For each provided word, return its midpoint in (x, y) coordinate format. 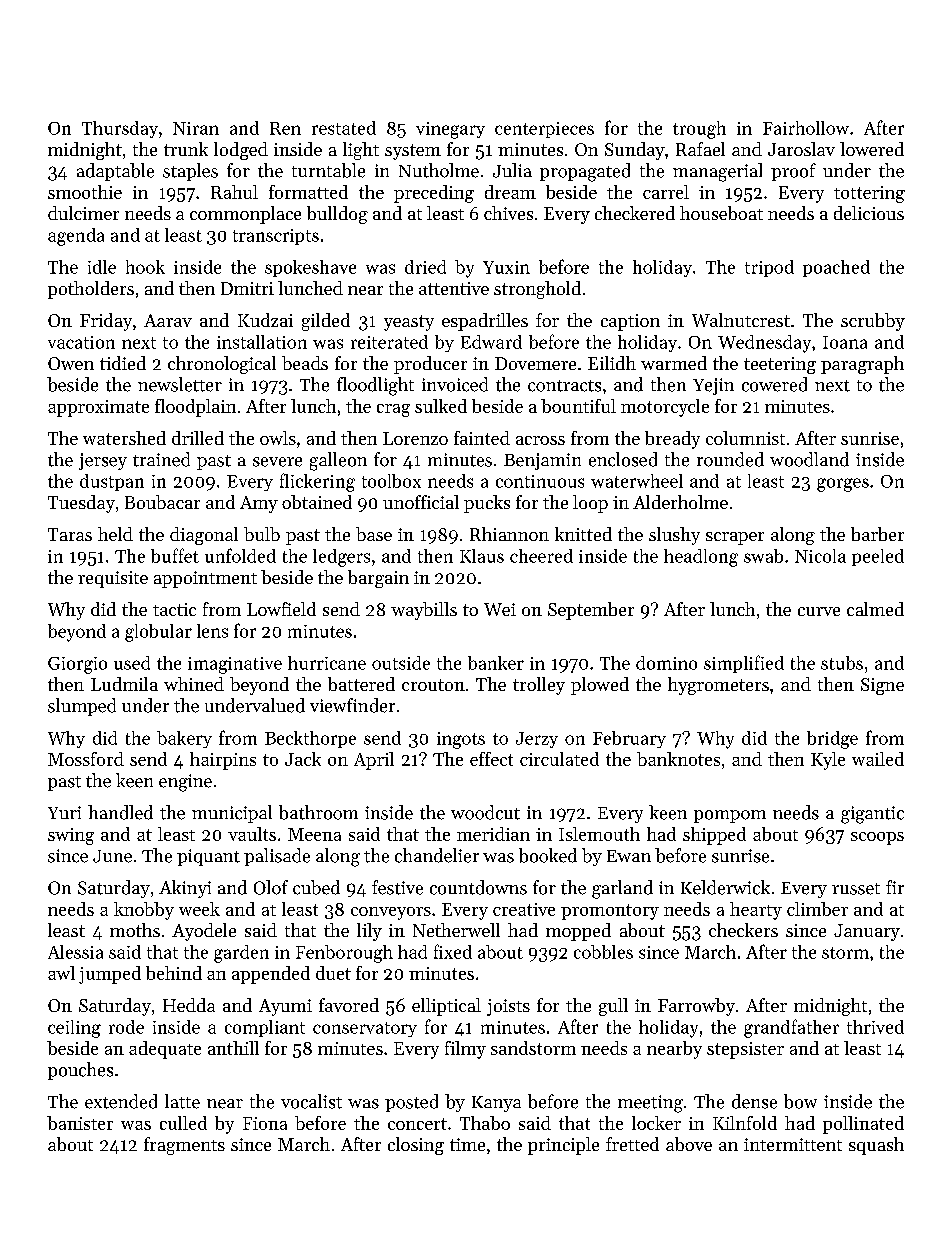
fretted (632, 1144)
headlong (701, 558)
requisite (113, 579)
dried (425, 267)
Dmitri (247, 288)
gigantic (872, 815)
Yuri (64, 812)
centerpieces (544, 130)
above (689, 1144)
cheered (541, 556)
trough (699, 130)
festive (397, 887)
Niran (196, 128)
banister (80, 1123)
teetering (780, 365)
